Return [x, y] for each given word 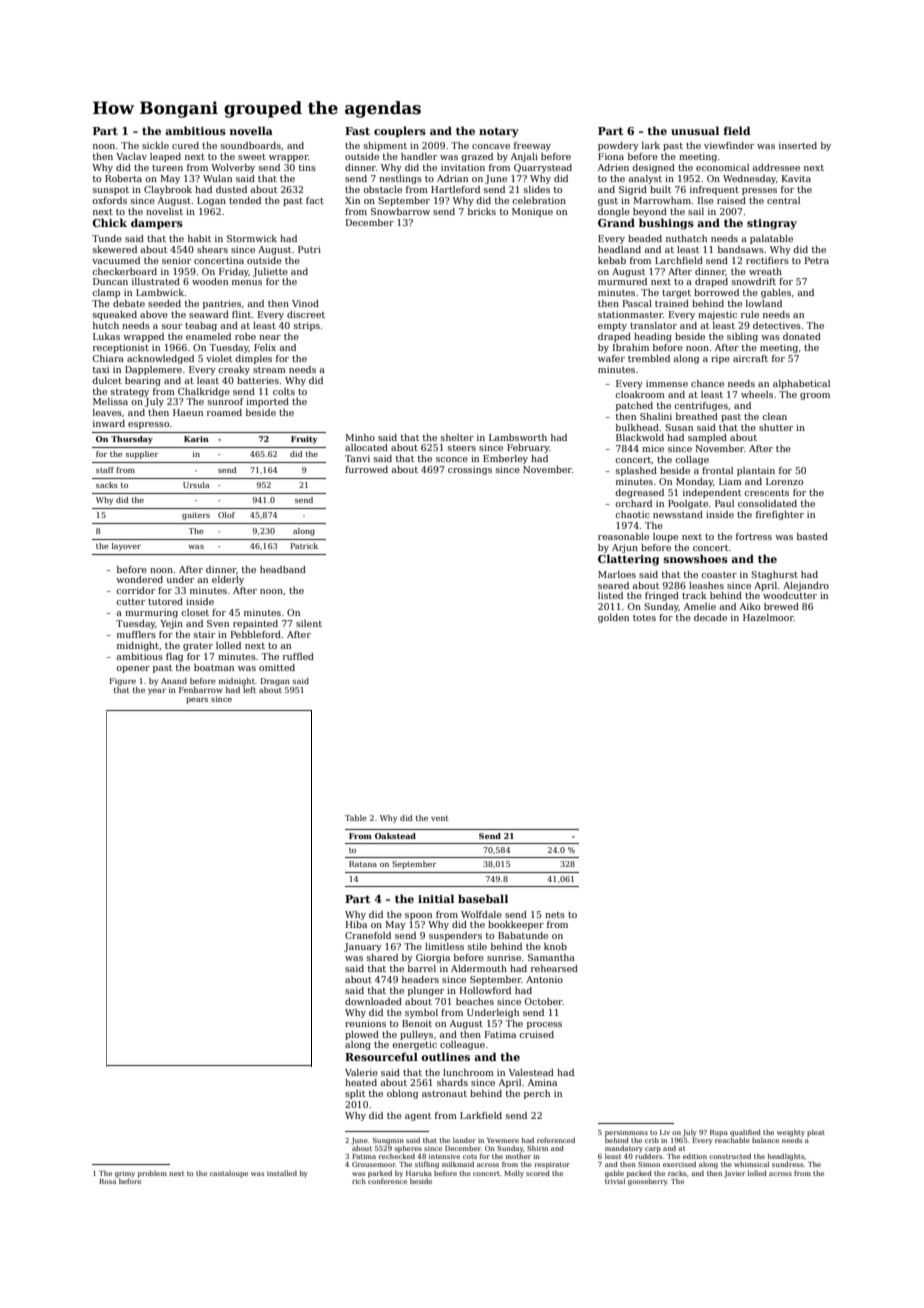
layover [126, 547]
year [157, 692]
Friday [234, 272]
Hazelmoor [768, 617]
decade [710, 617]
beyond [650, 212]
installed [282, 1173]
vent [440, 818]
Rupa [719, 1133]
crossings [470, 470]
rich [359, 1181]
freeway [532, 146]
